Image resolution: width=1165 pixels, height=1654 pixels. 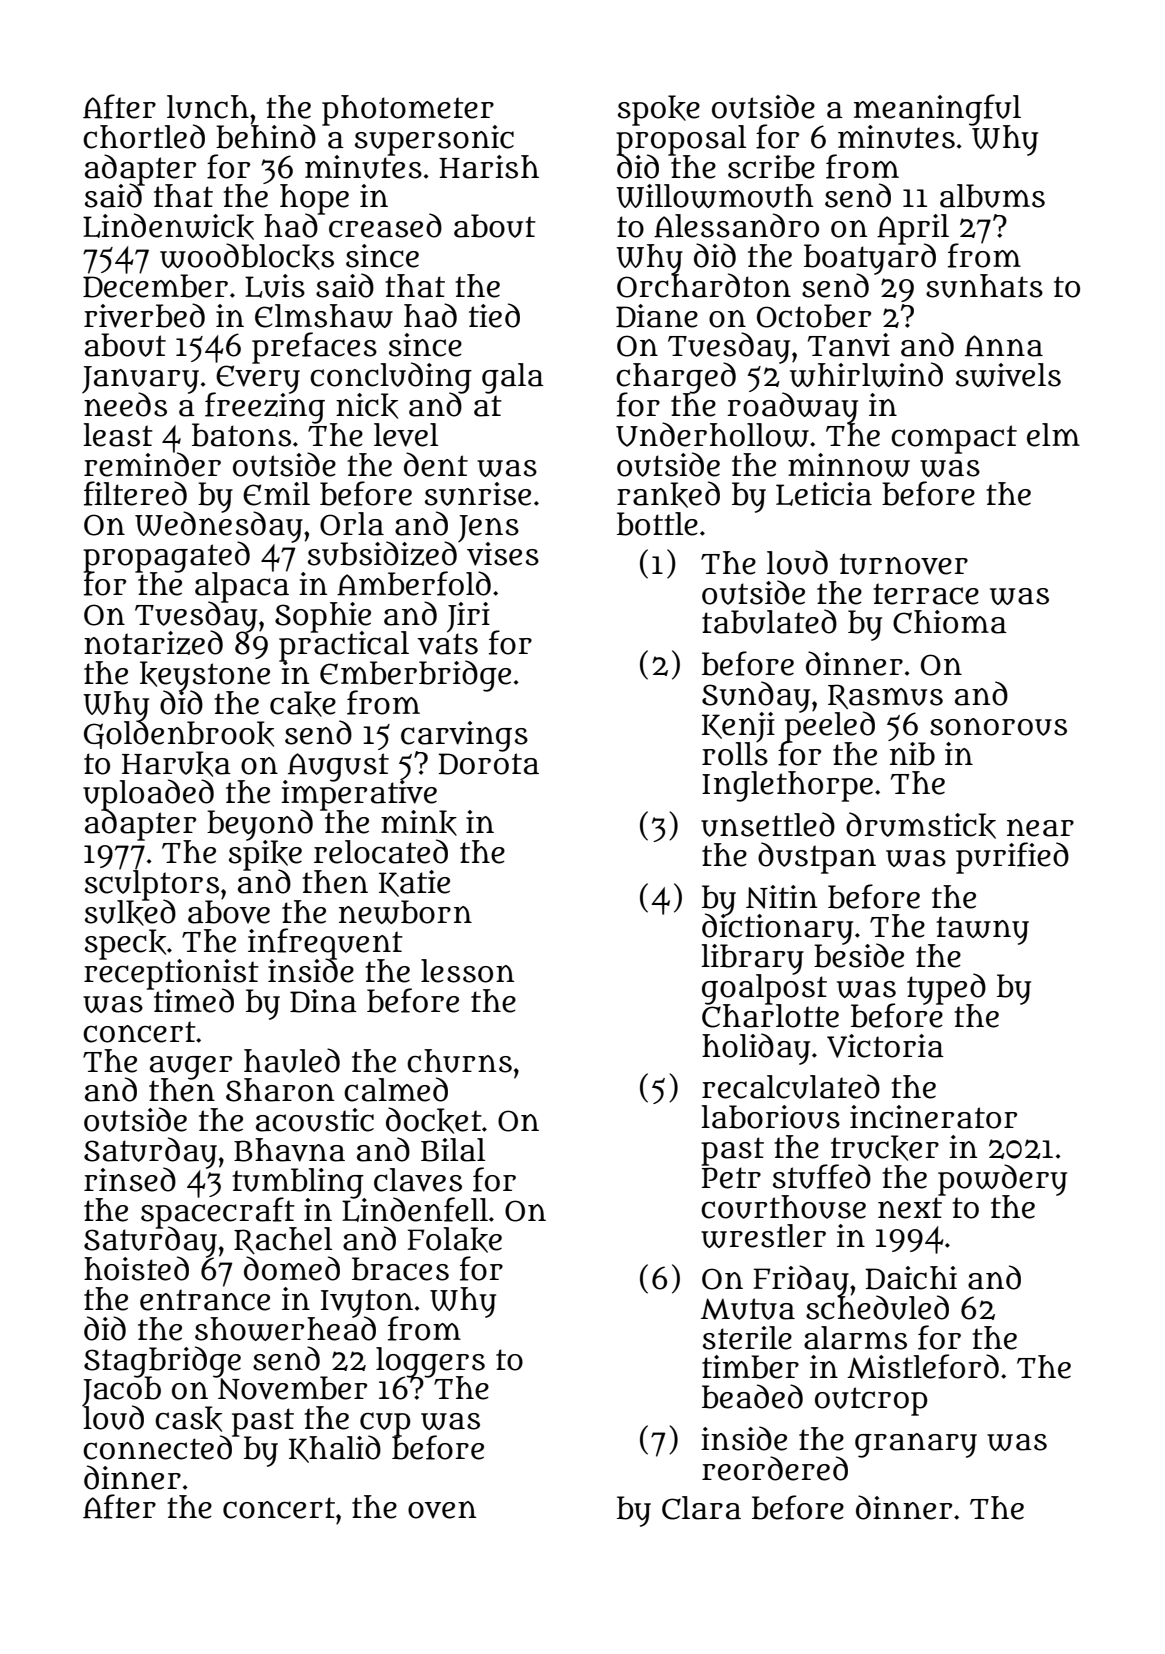 I want to click on Every, so click(x=257, y=379).
